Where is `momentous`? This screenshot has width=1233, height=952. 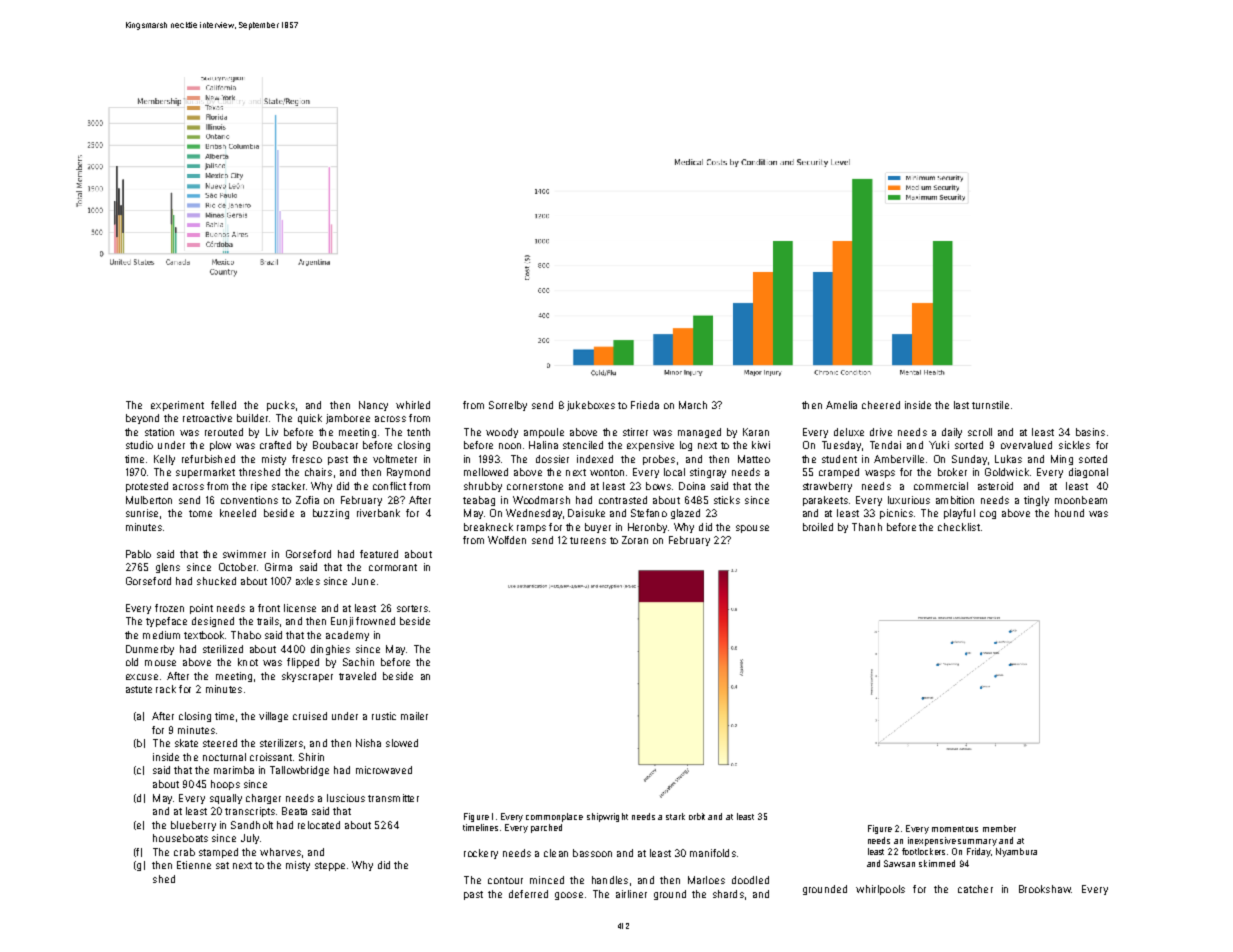
momentous is located at coordinates (955, 829).
